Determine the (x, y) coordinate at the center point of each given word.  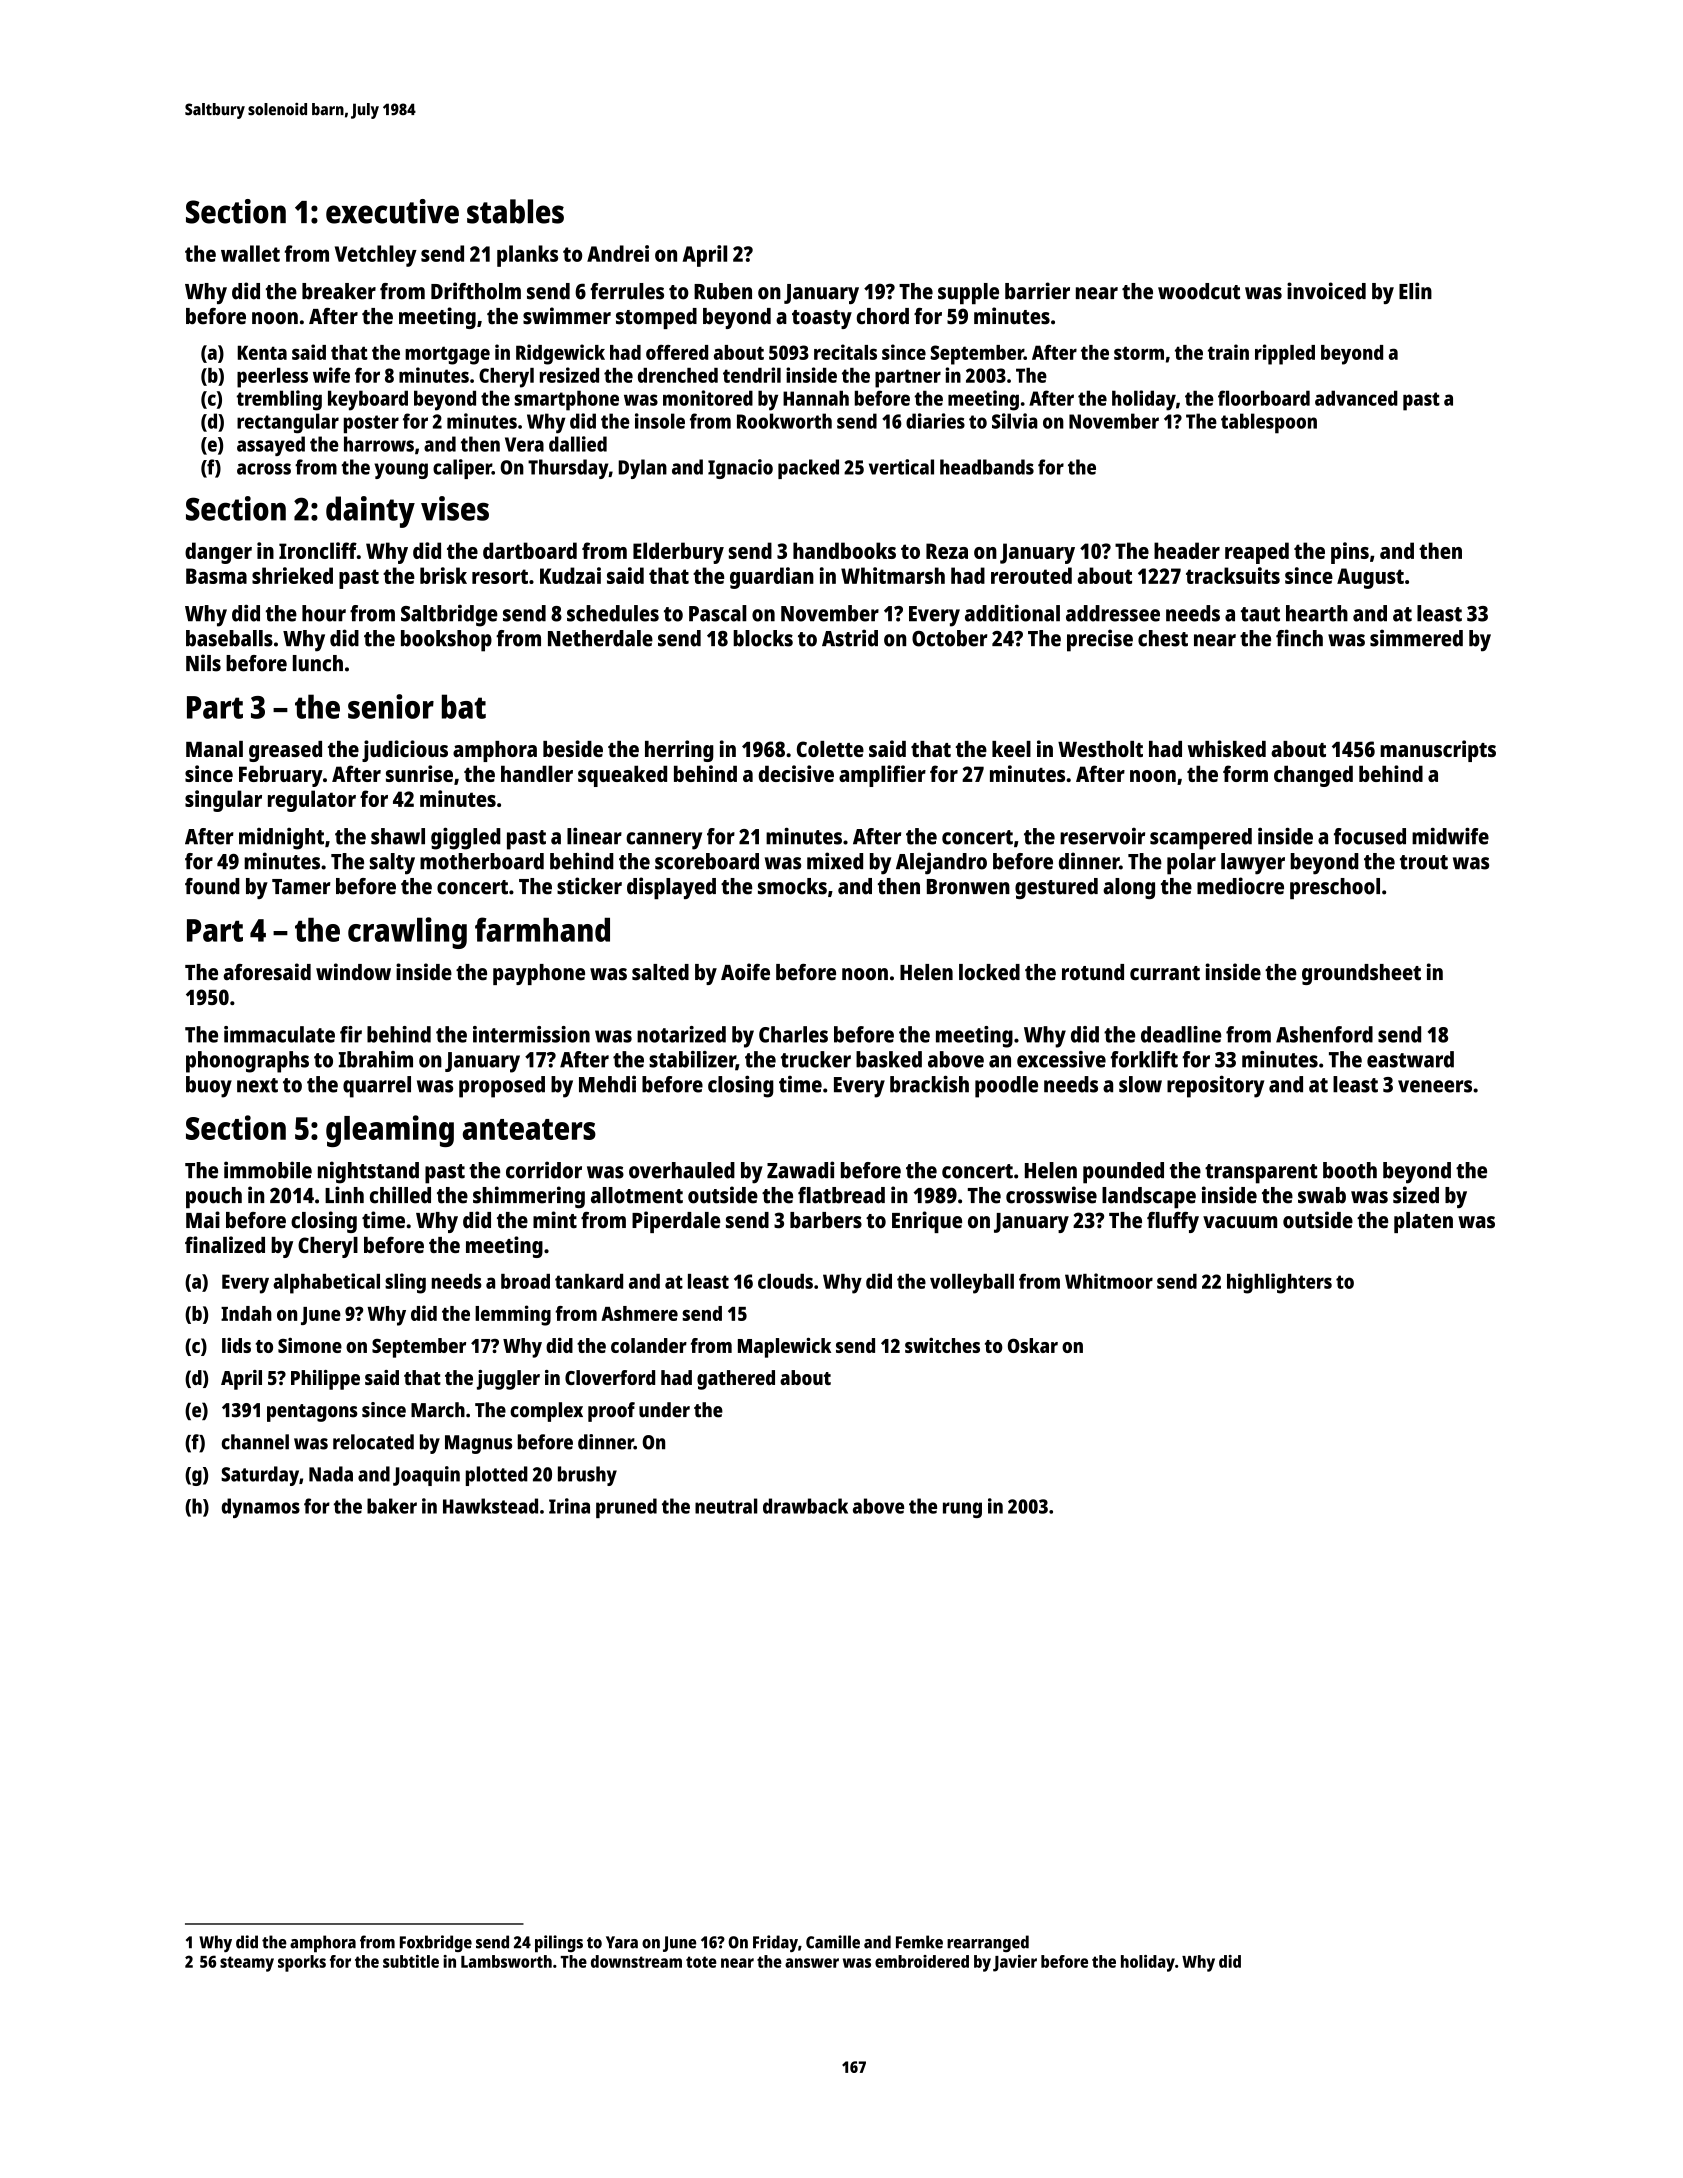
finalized (225, 1244)
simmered (1416, 638)
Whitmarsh (893, 575)
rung (962, 1510)
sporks (302, 1963)
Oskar (1033, 1345)
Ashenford (1324, 1034)
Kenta (262, 352)
